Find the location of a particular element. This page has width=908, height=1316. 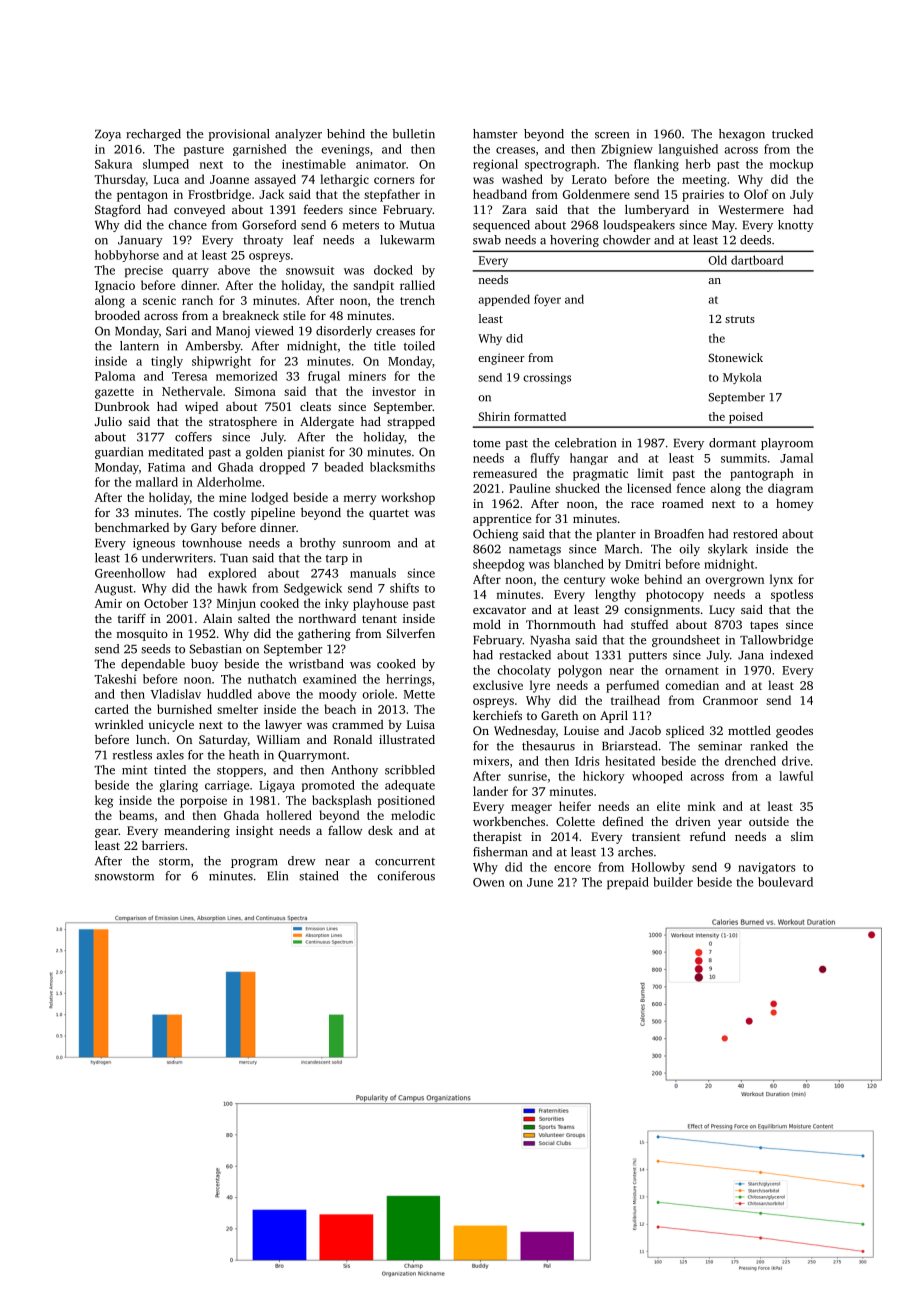

frugal is located at coordinates (324, 377).
